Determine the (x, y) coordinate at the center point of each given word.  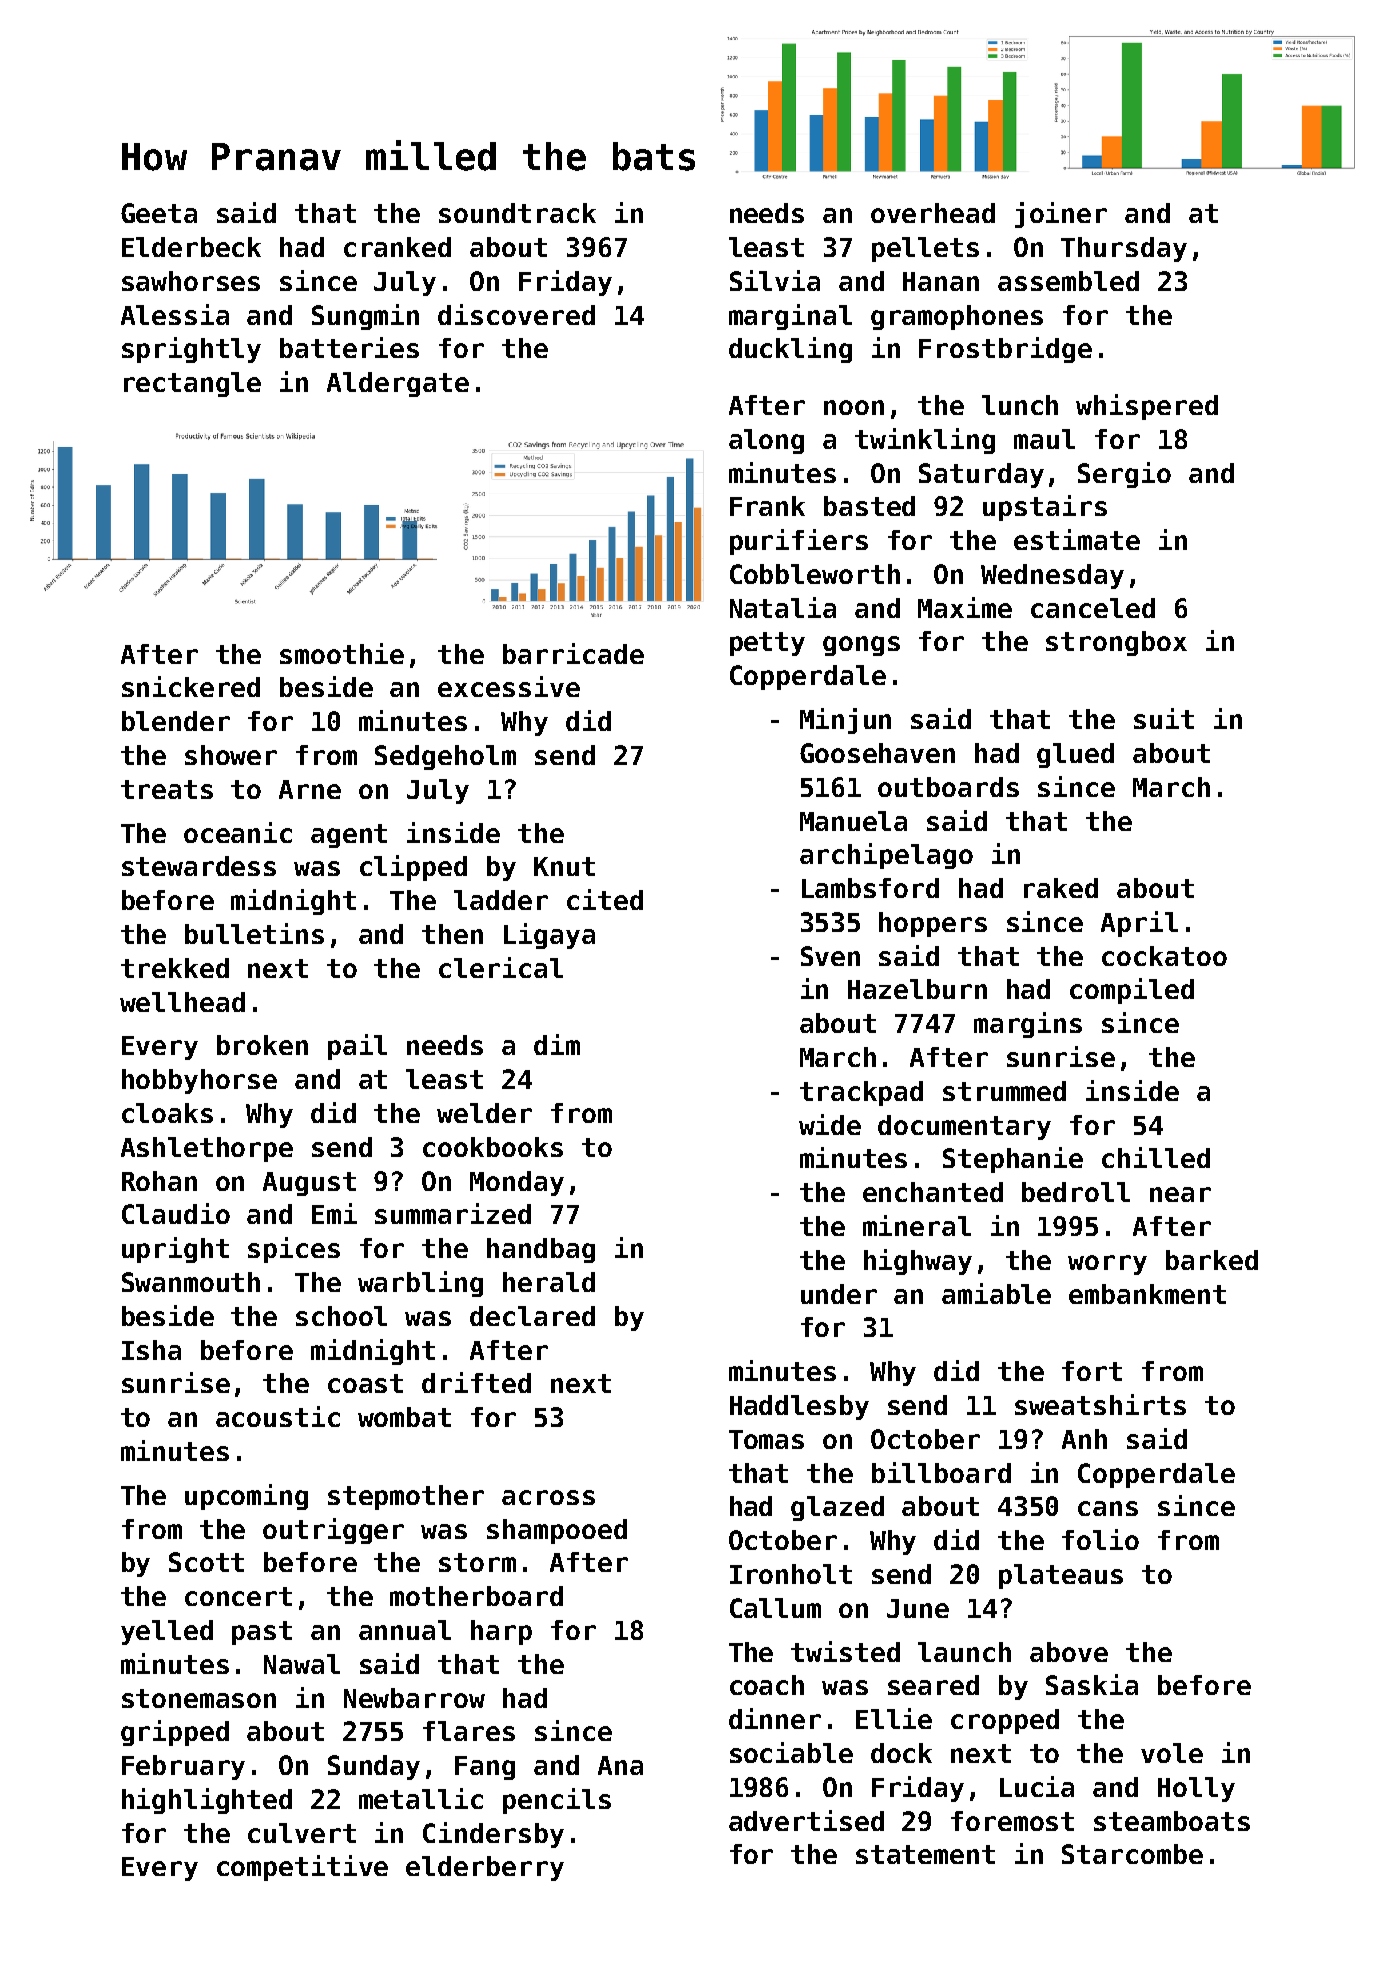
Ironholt (791, 1574)
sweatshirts (1100, 1404)
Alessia (175, 314)
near (1180, 1194)
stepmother (406, 1497)
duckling (790, 350)
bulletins (254, 933)
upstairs (1045, 508)
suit (1164, 718)
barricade (573, 653)
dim (557, 1044)
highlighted (207, 1801)
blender (176, 721)
